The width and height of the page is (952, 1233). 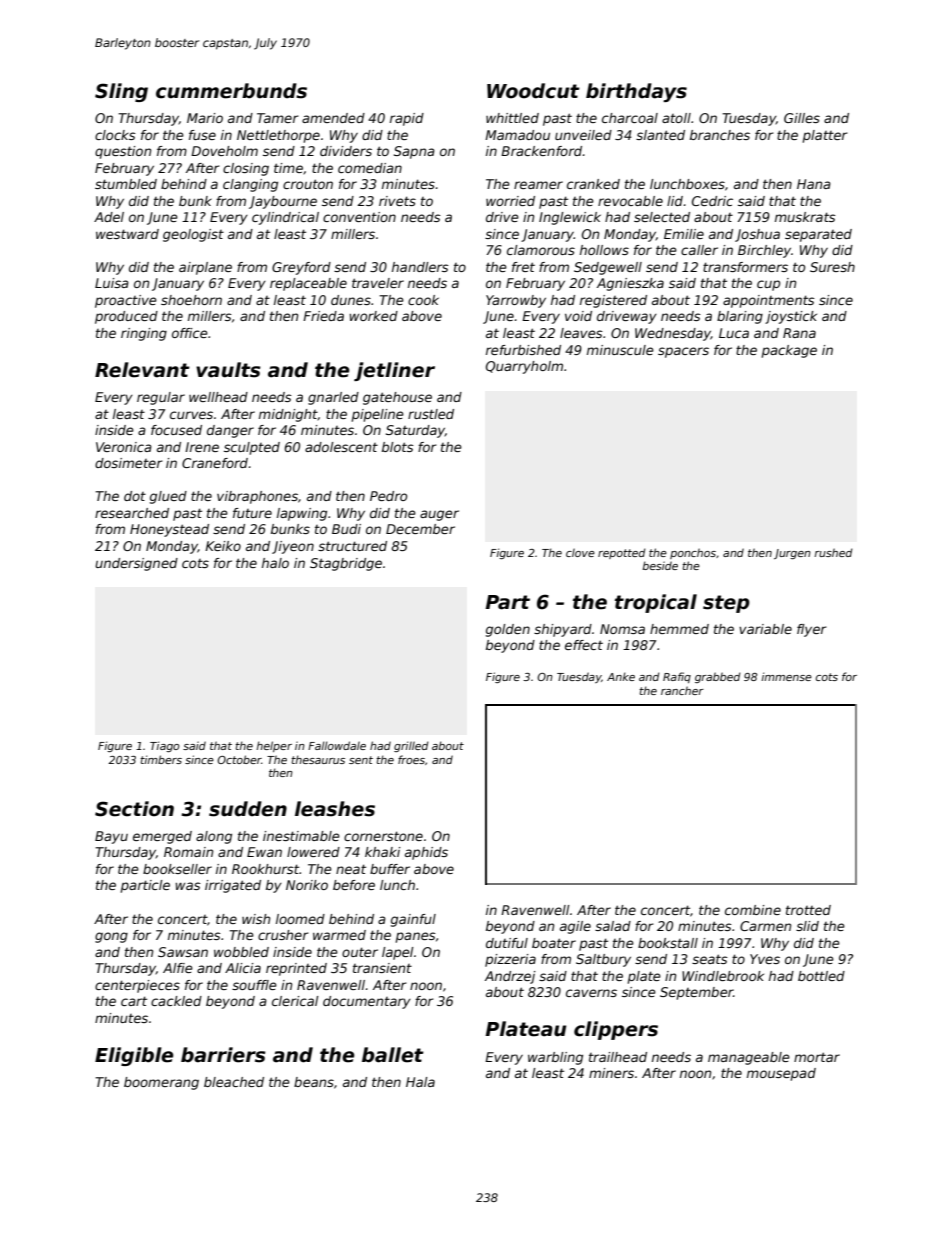 What do you see at coordinates (136, 564) in the page?
I see `undersigned` at bounding box center [136, 564].
